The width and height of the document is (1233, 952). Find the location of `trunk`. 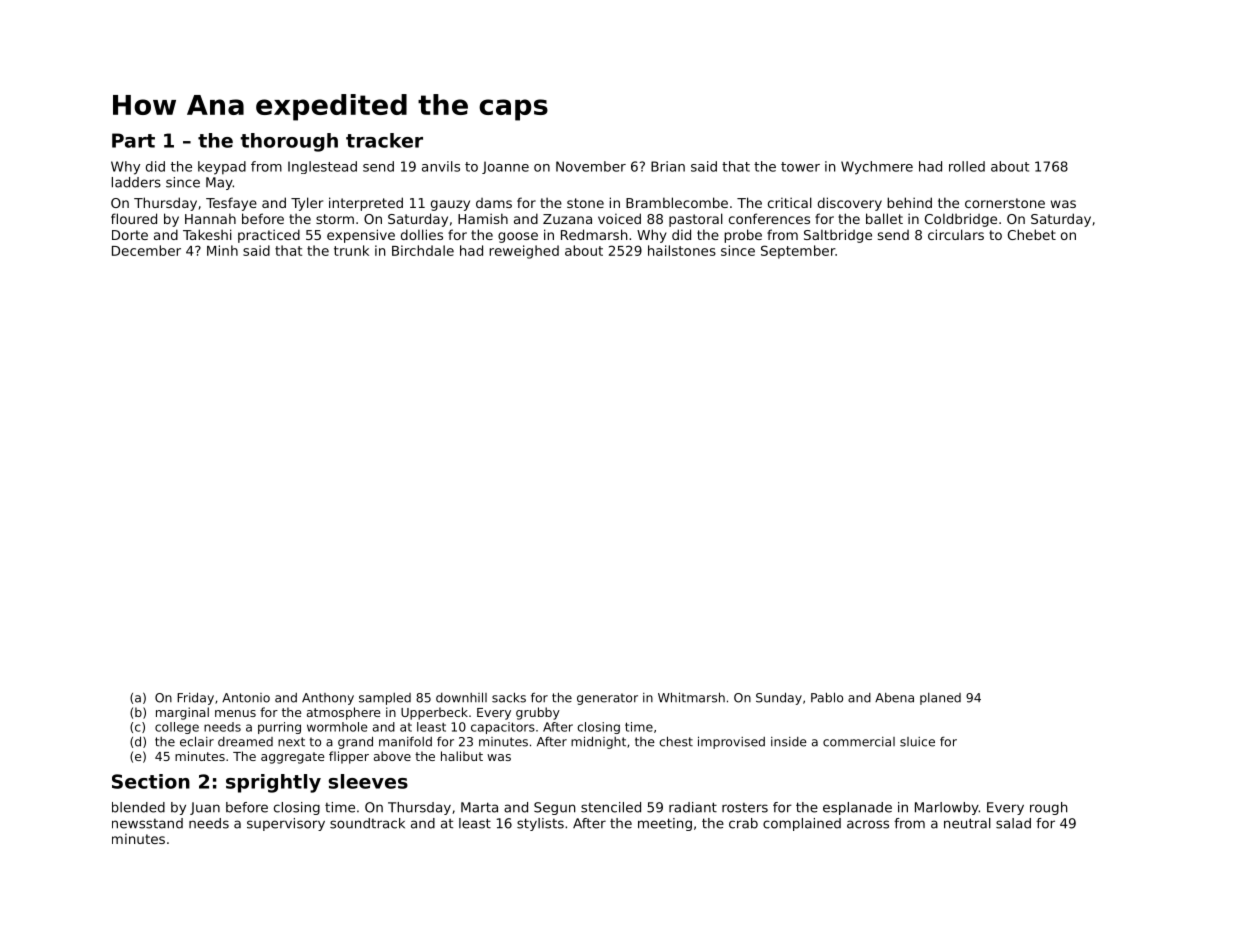

trunk is located at coordinates (351, 250).
